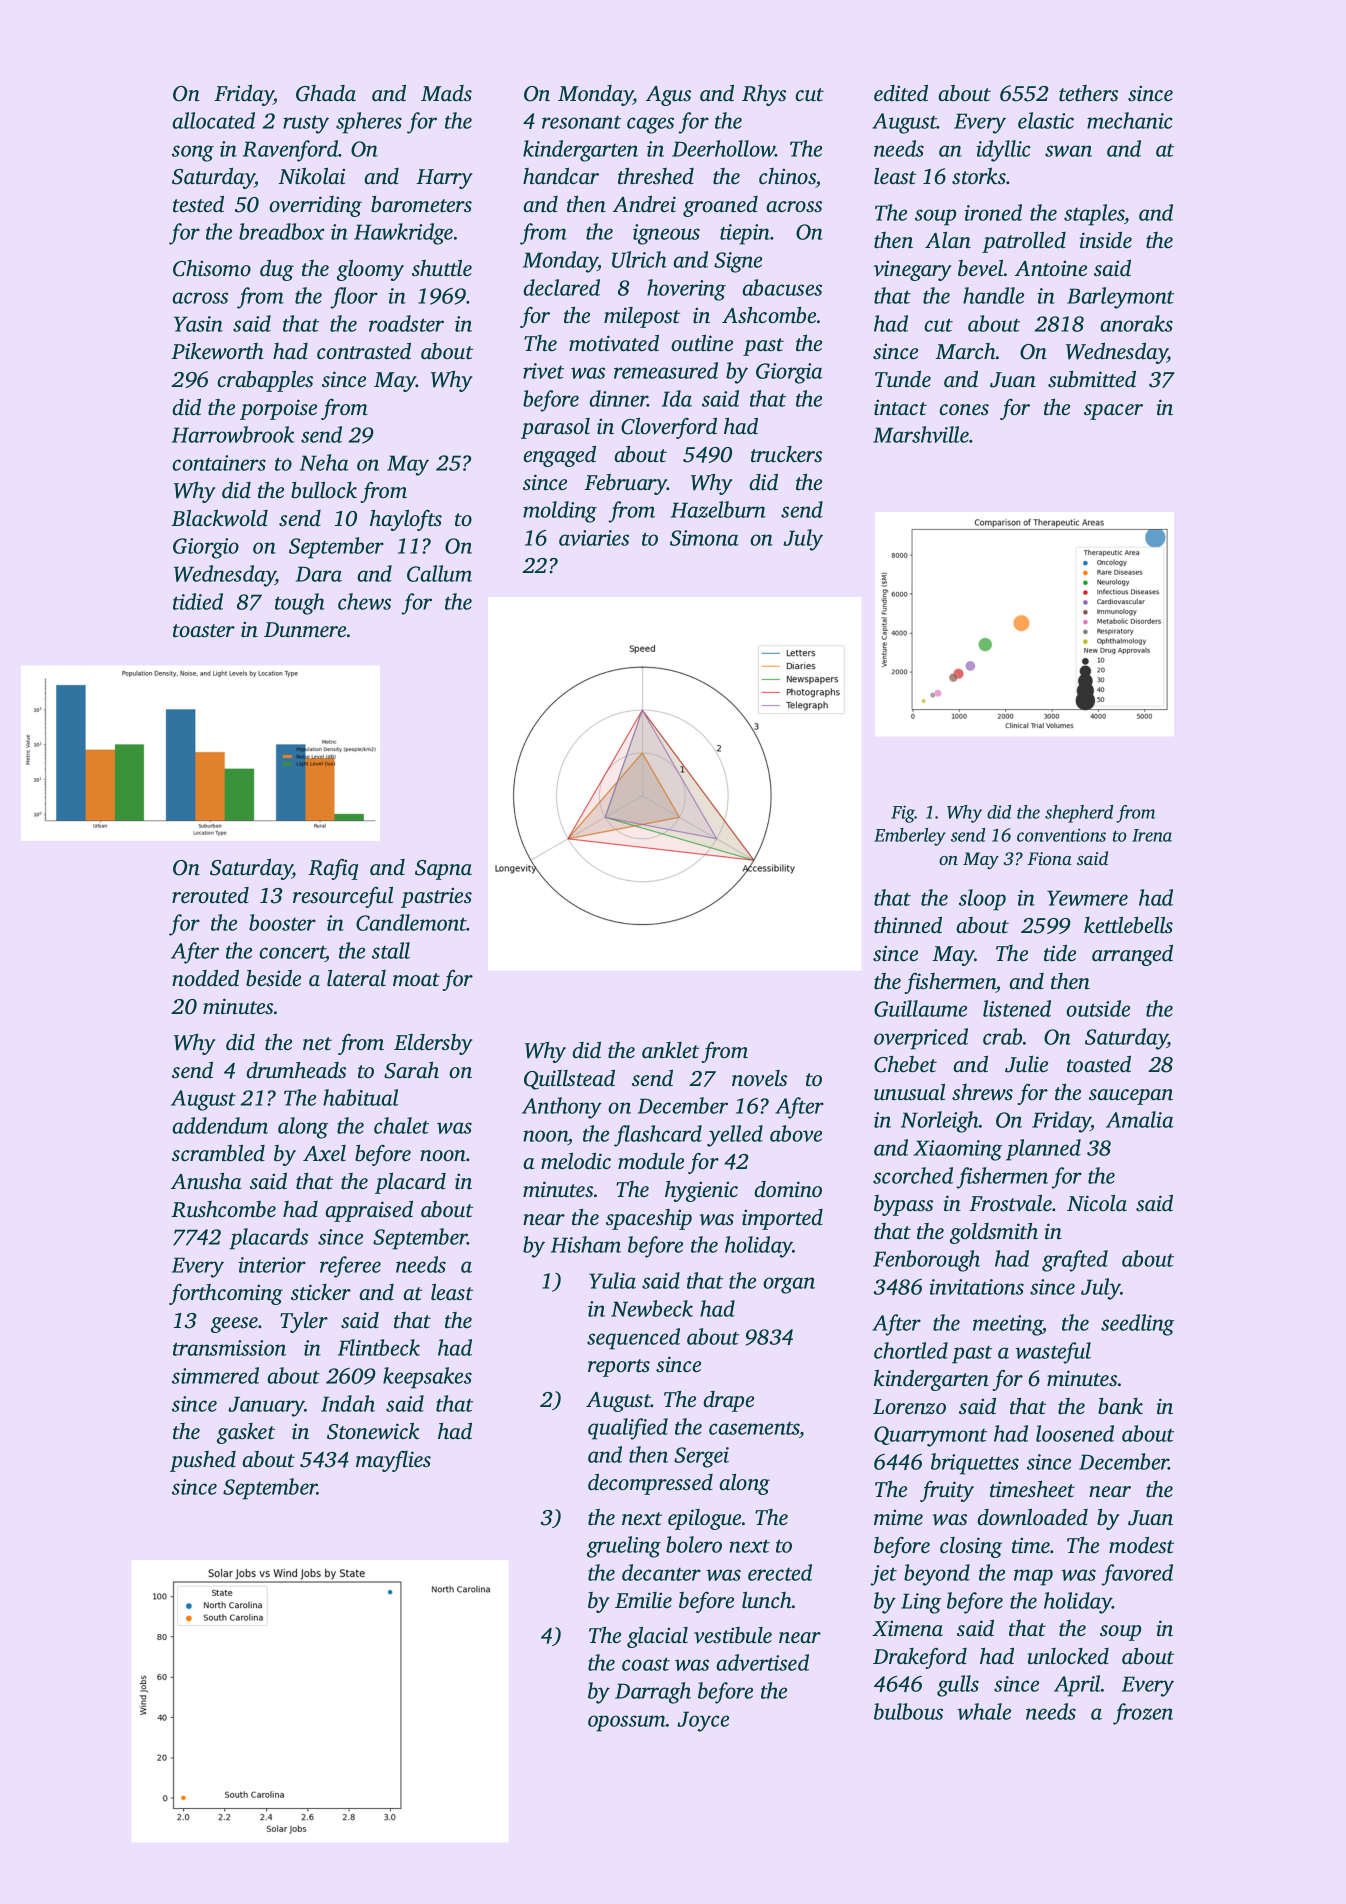  What do you see at coordinates (702, 343) in the page?
I see `outline` at bounding box center [702, 343].
